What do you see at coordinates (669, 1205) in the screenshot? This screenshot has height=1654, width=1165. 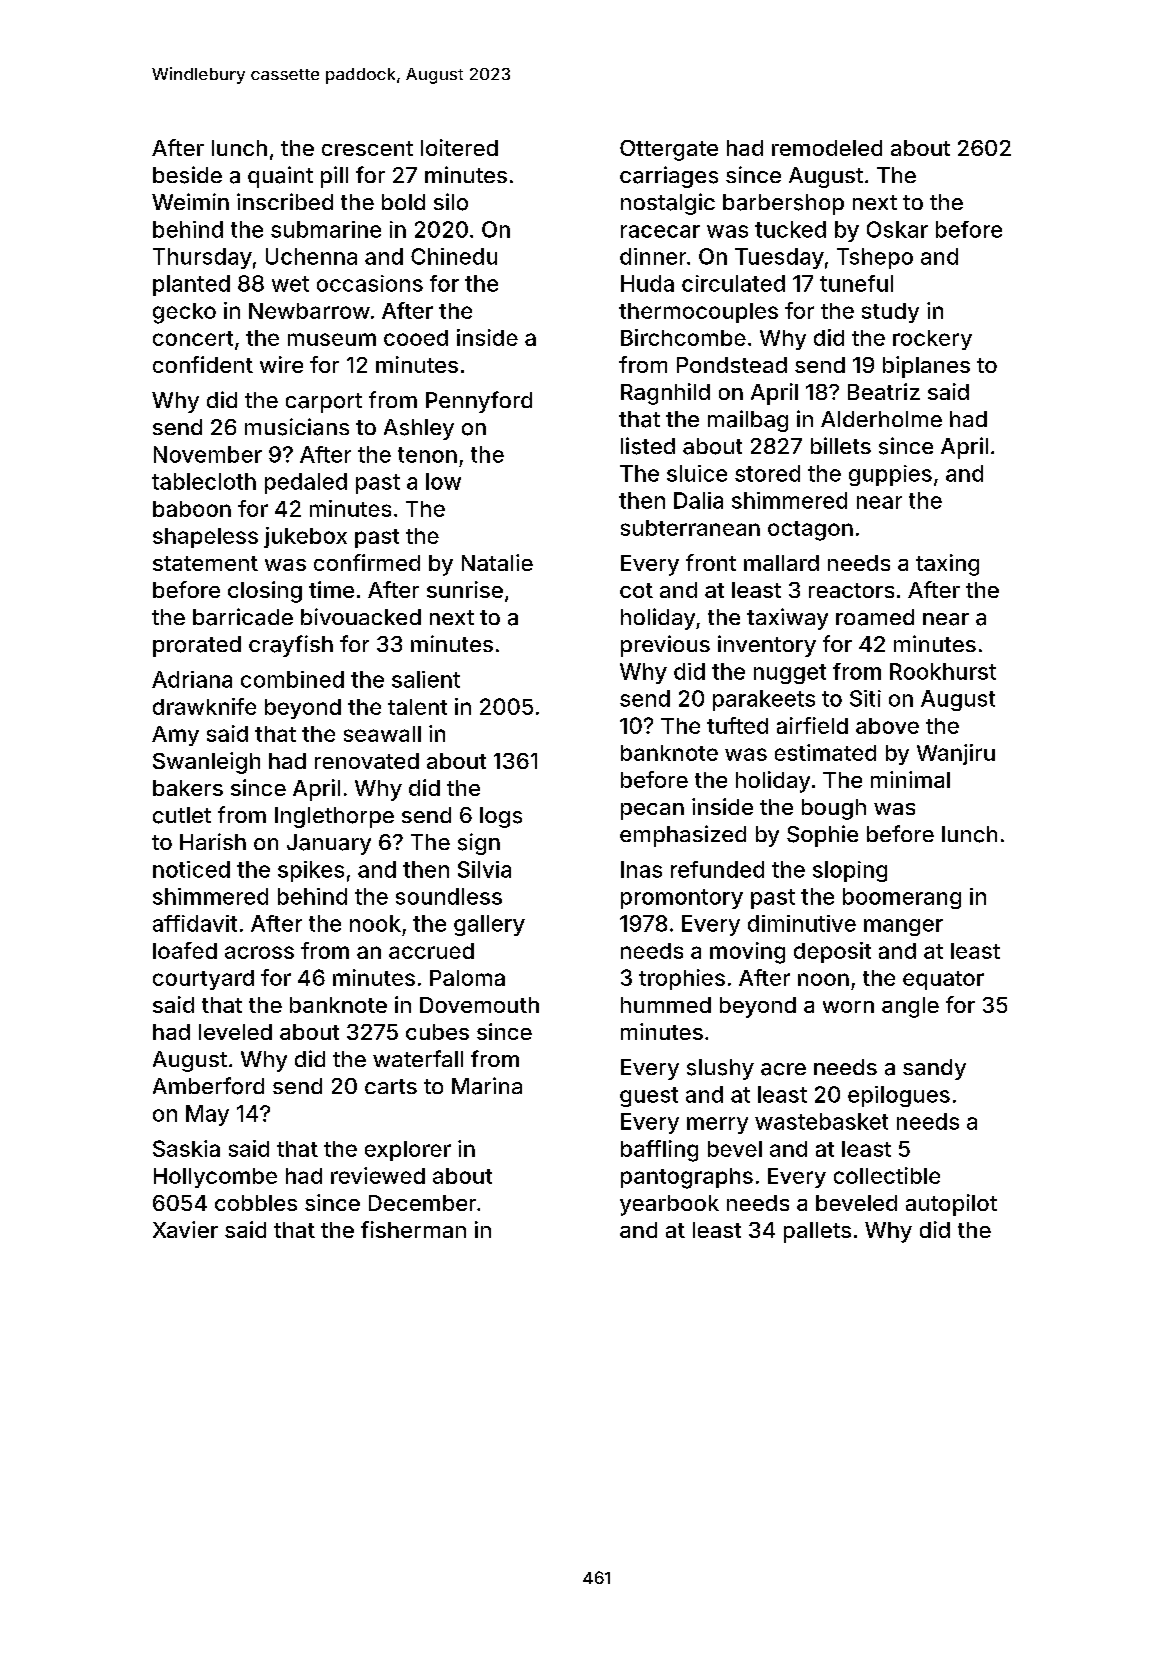 I see `yearbook` at bounding box center [669, 1205].
